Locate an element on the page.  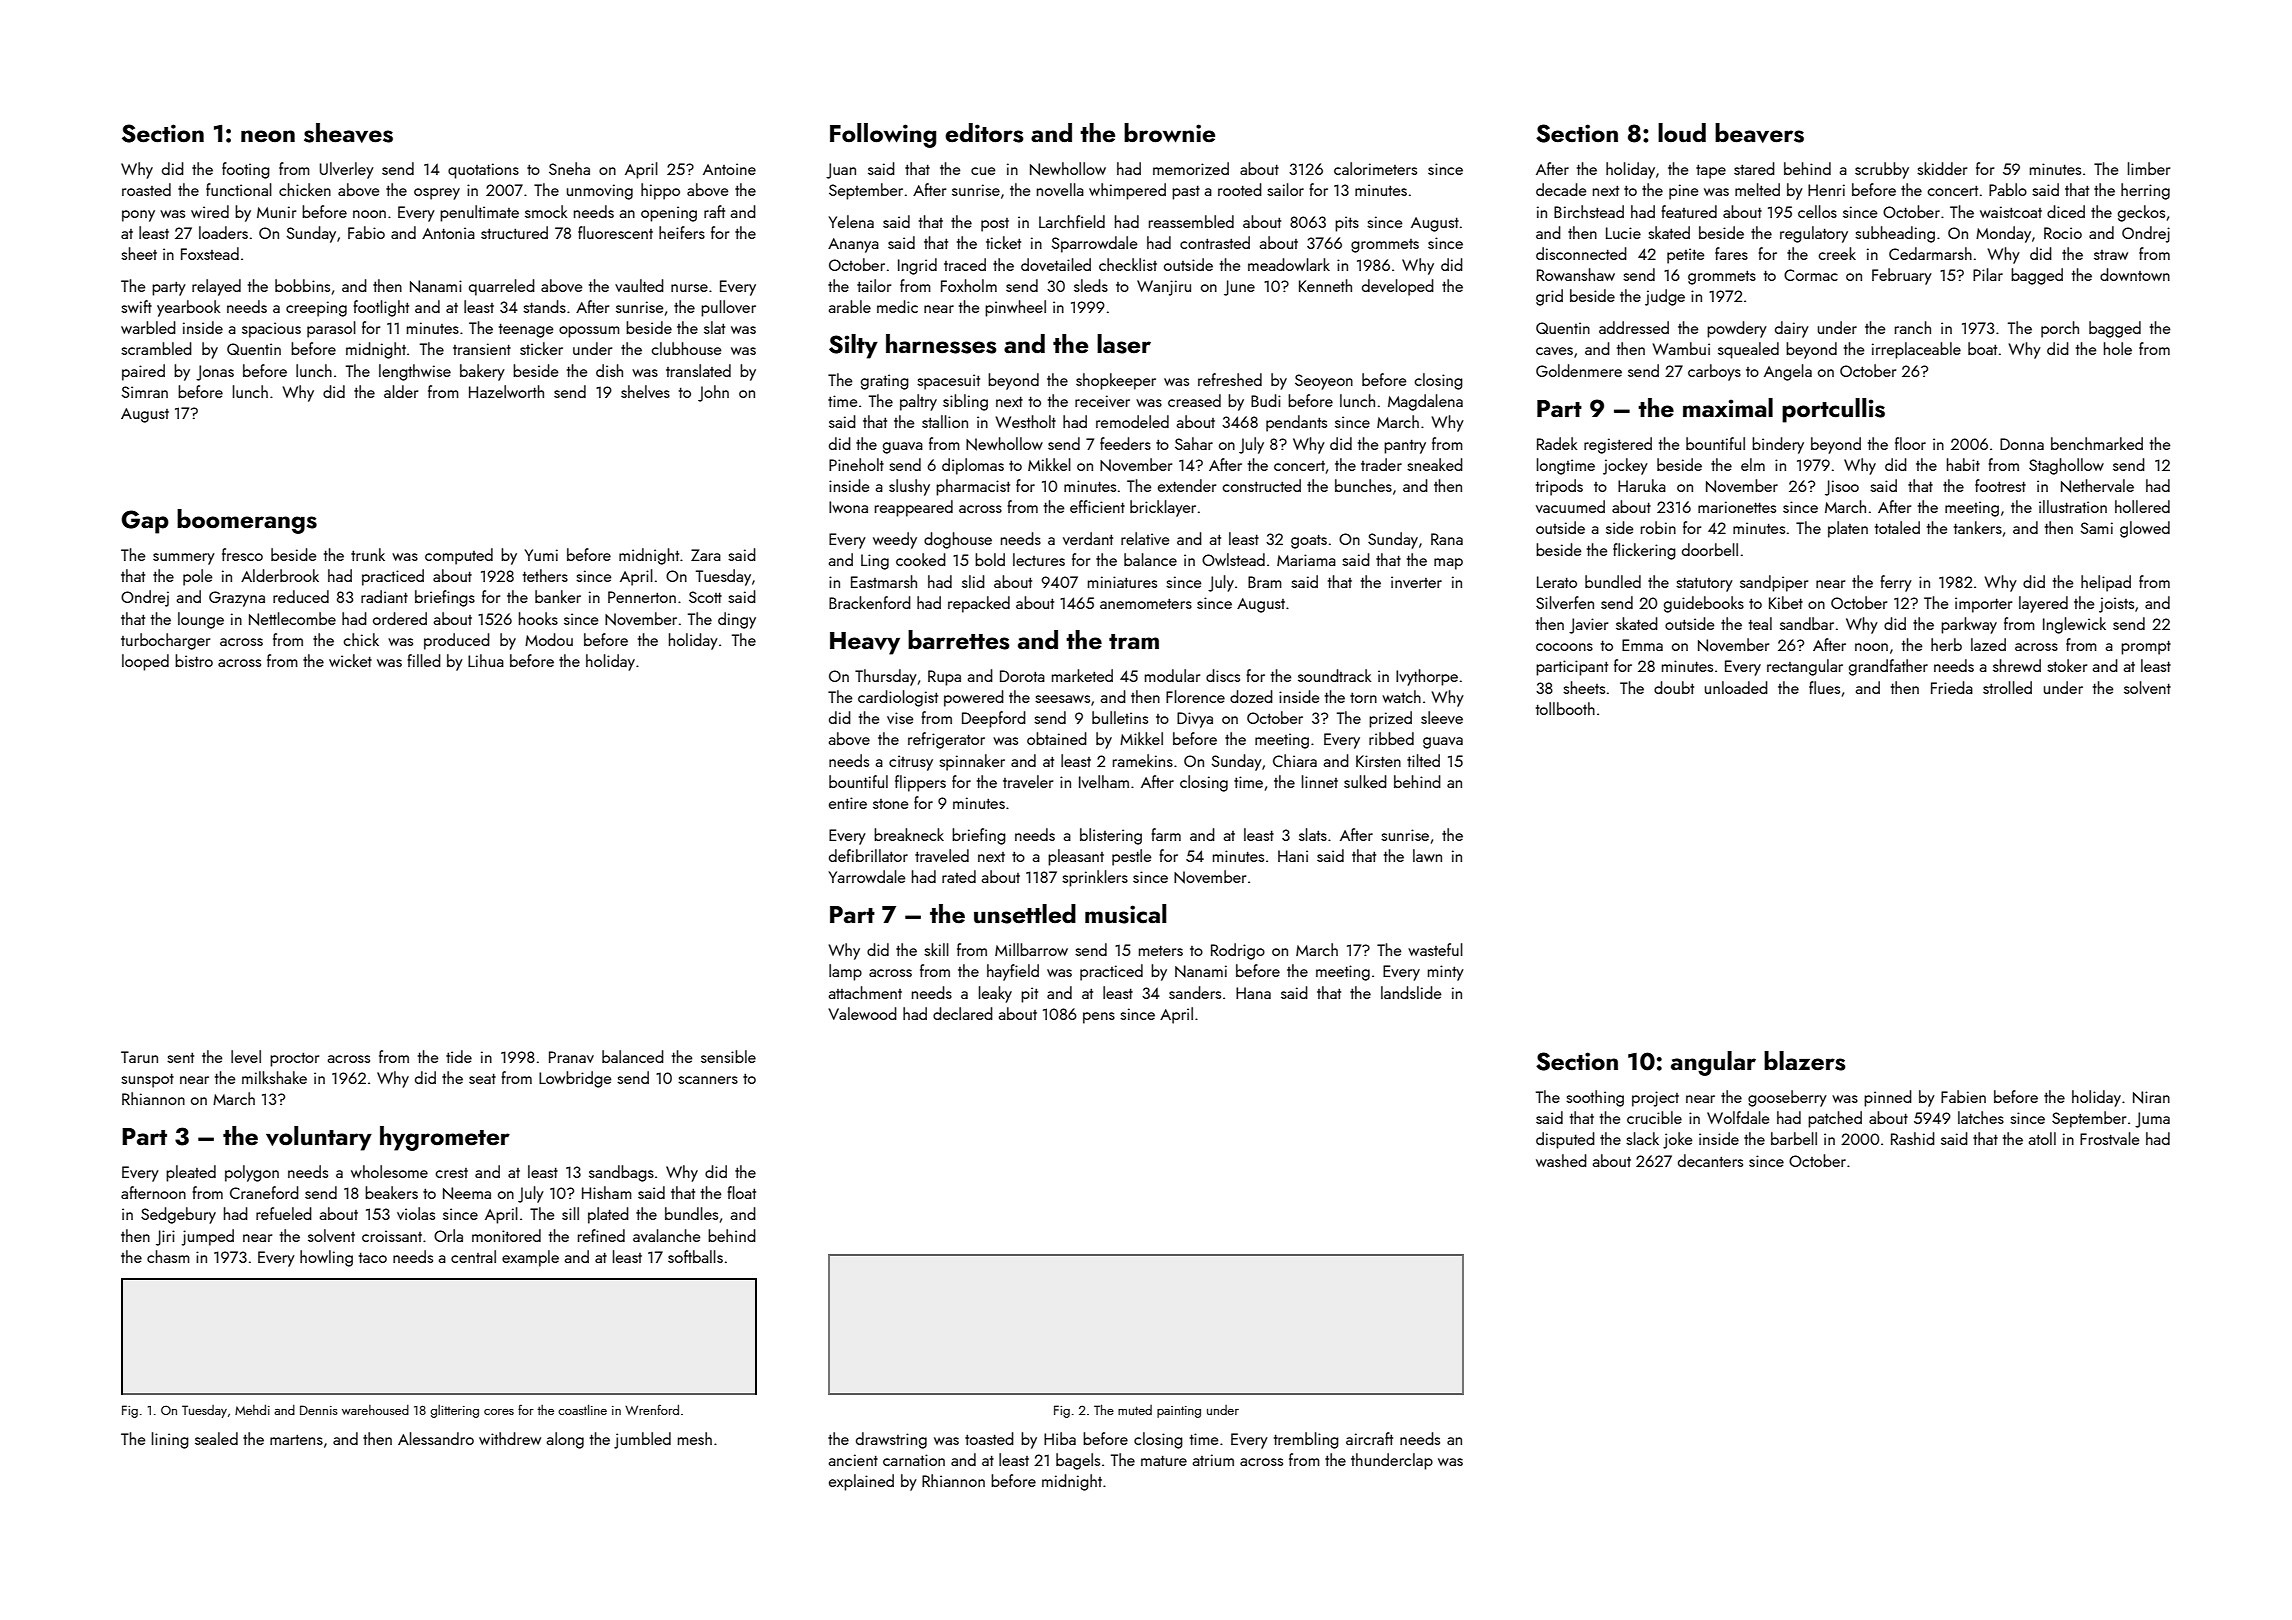
sulked is located at coordinates (1365, 781).
